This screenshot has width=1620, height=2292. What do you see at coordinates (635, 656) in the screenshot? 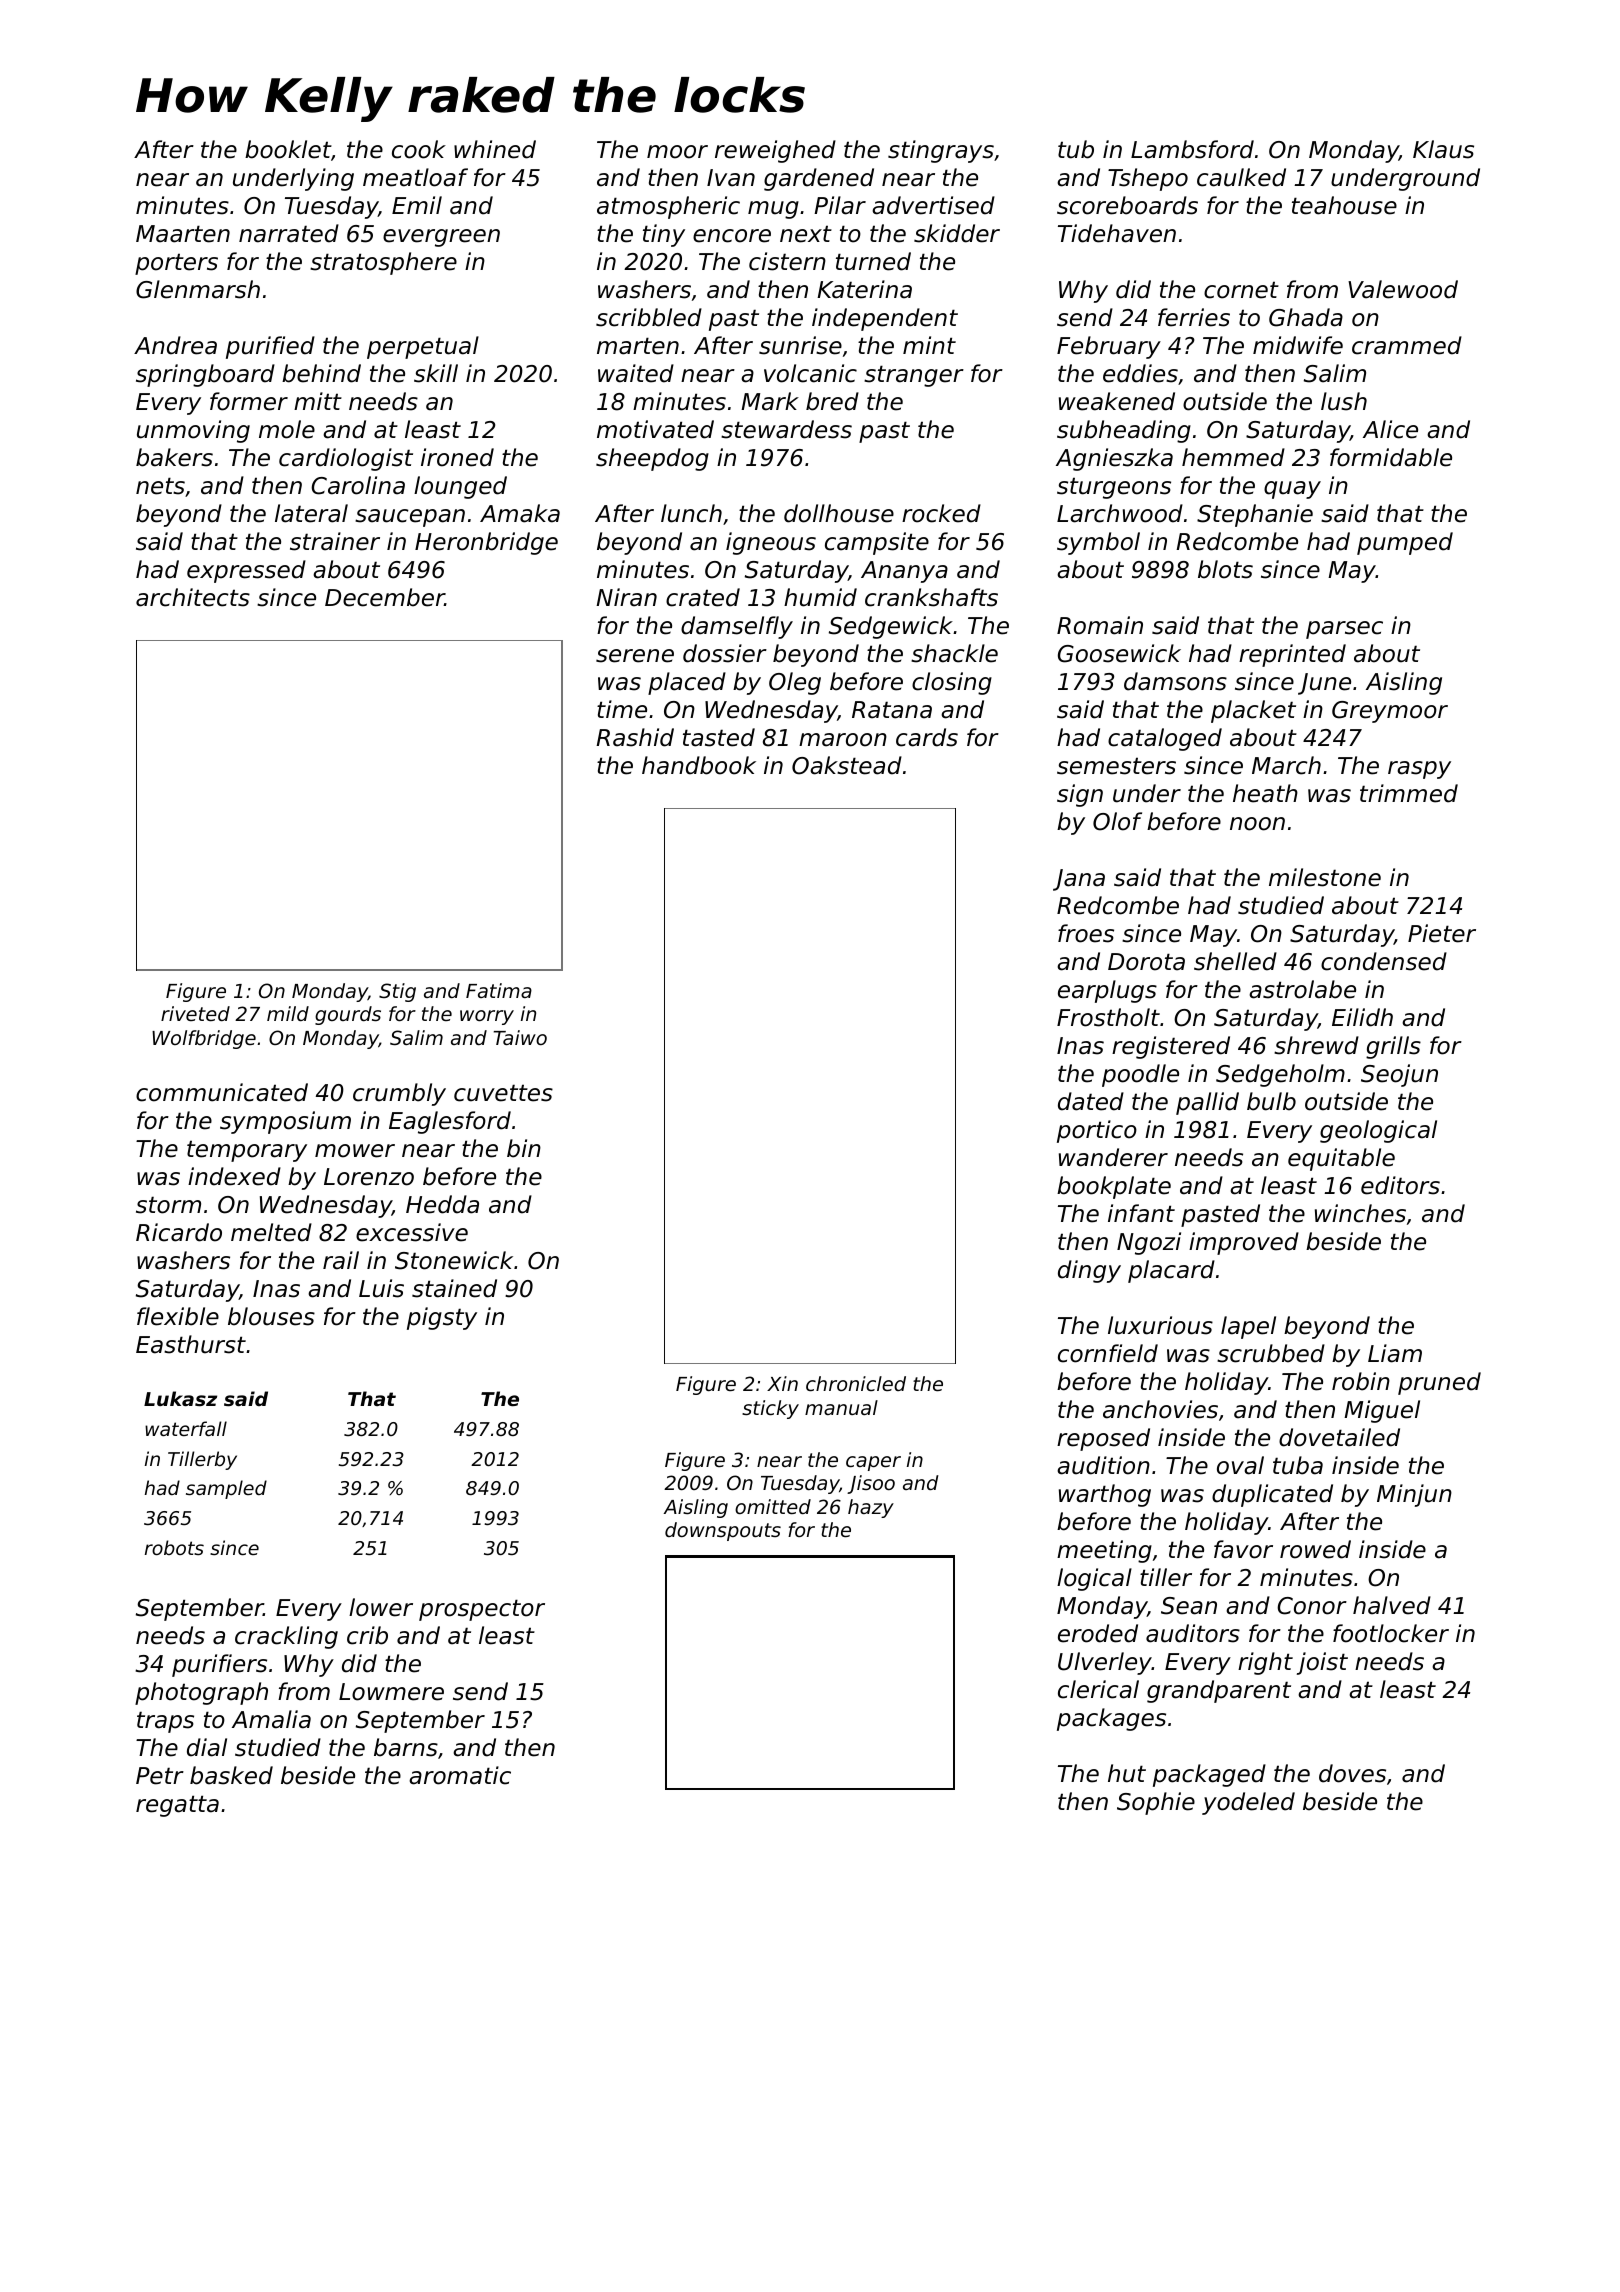
I see `serene` at bounding box center [635, 656].
